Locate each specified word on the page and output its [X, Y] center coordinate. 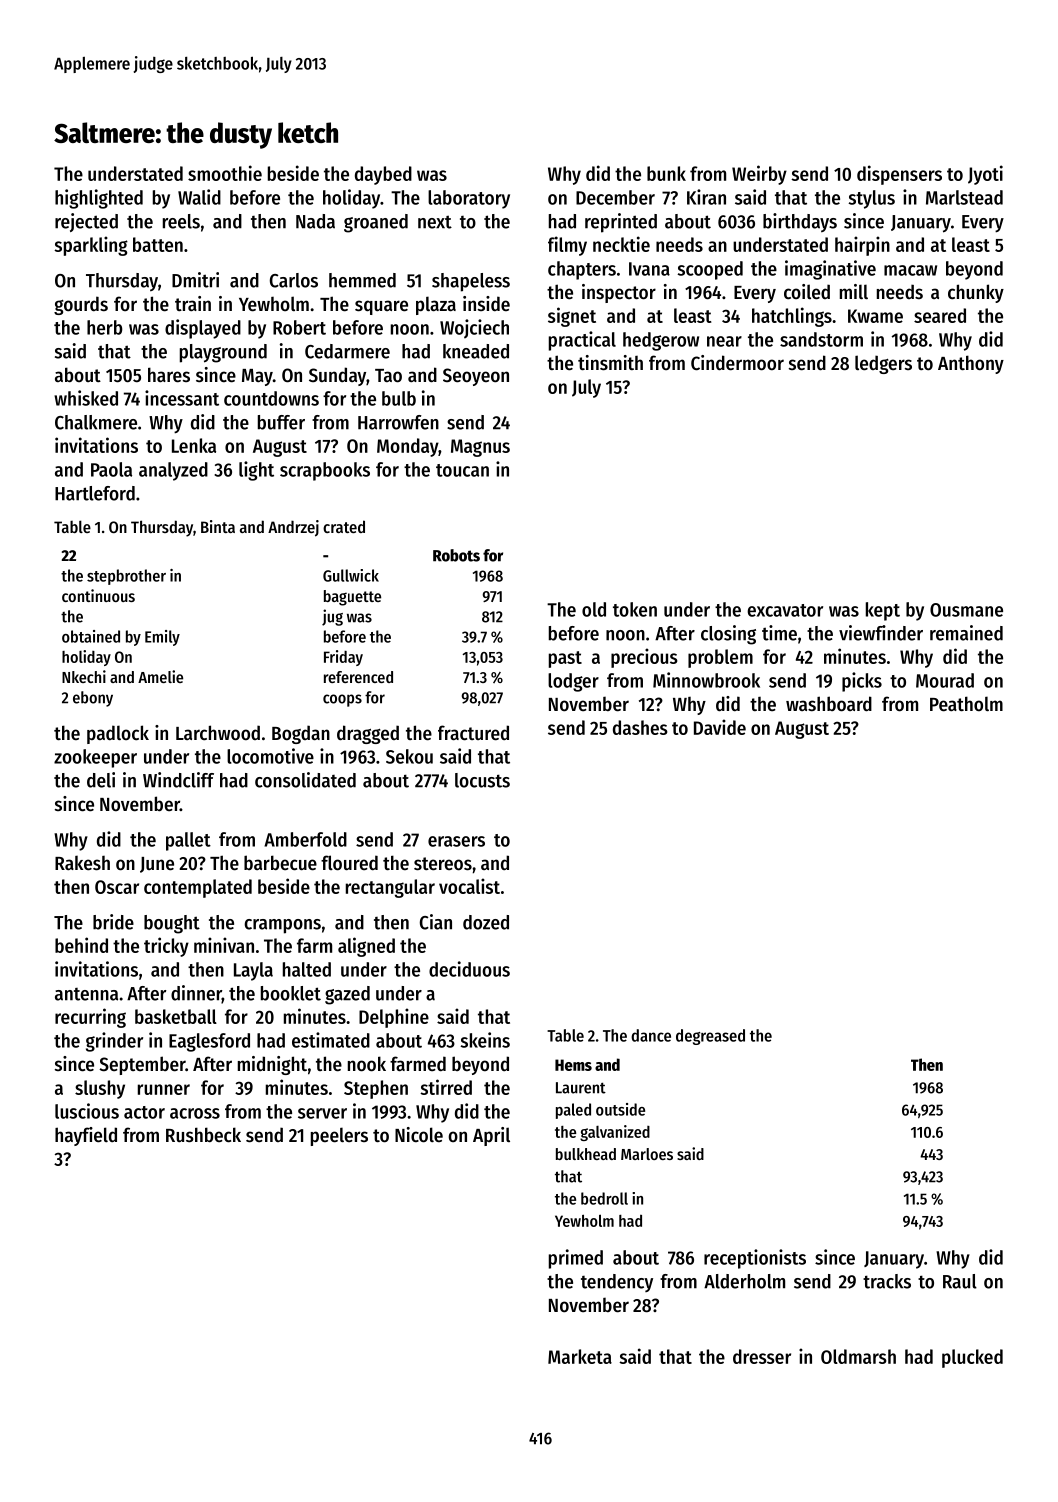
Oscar [117, 887]
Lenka [194, 445]
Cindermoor [737, 363]
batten [158, 244]
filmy [567, 246]
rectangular [390, 888]
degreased [710, 1037]
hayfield [86, 1136]
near [724, 341]
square [381, 307]
